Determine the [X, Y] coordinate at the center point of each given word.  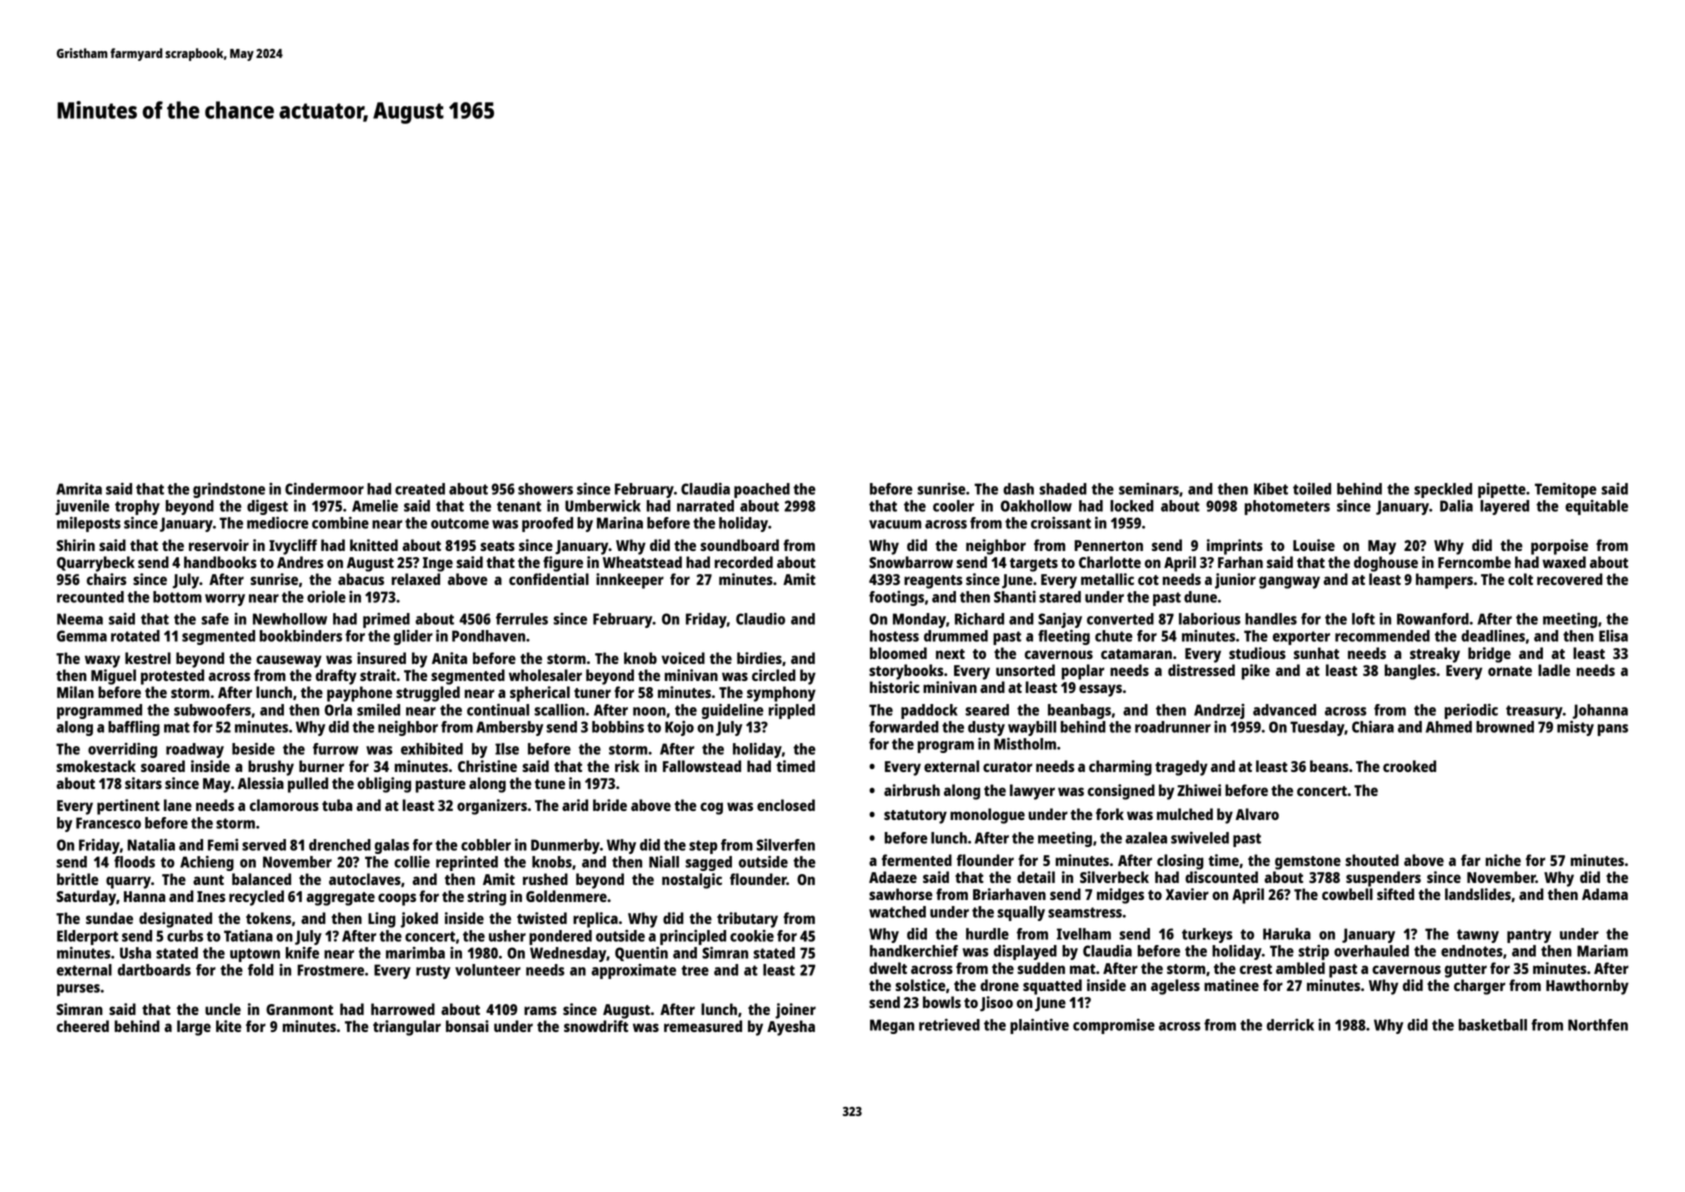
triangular [407, 1028]
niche [1503, 860]
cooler [953, 506]
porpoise [1559, 547]
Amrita [79, 488]
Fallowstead [702, 766]
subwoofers [212, 710]
